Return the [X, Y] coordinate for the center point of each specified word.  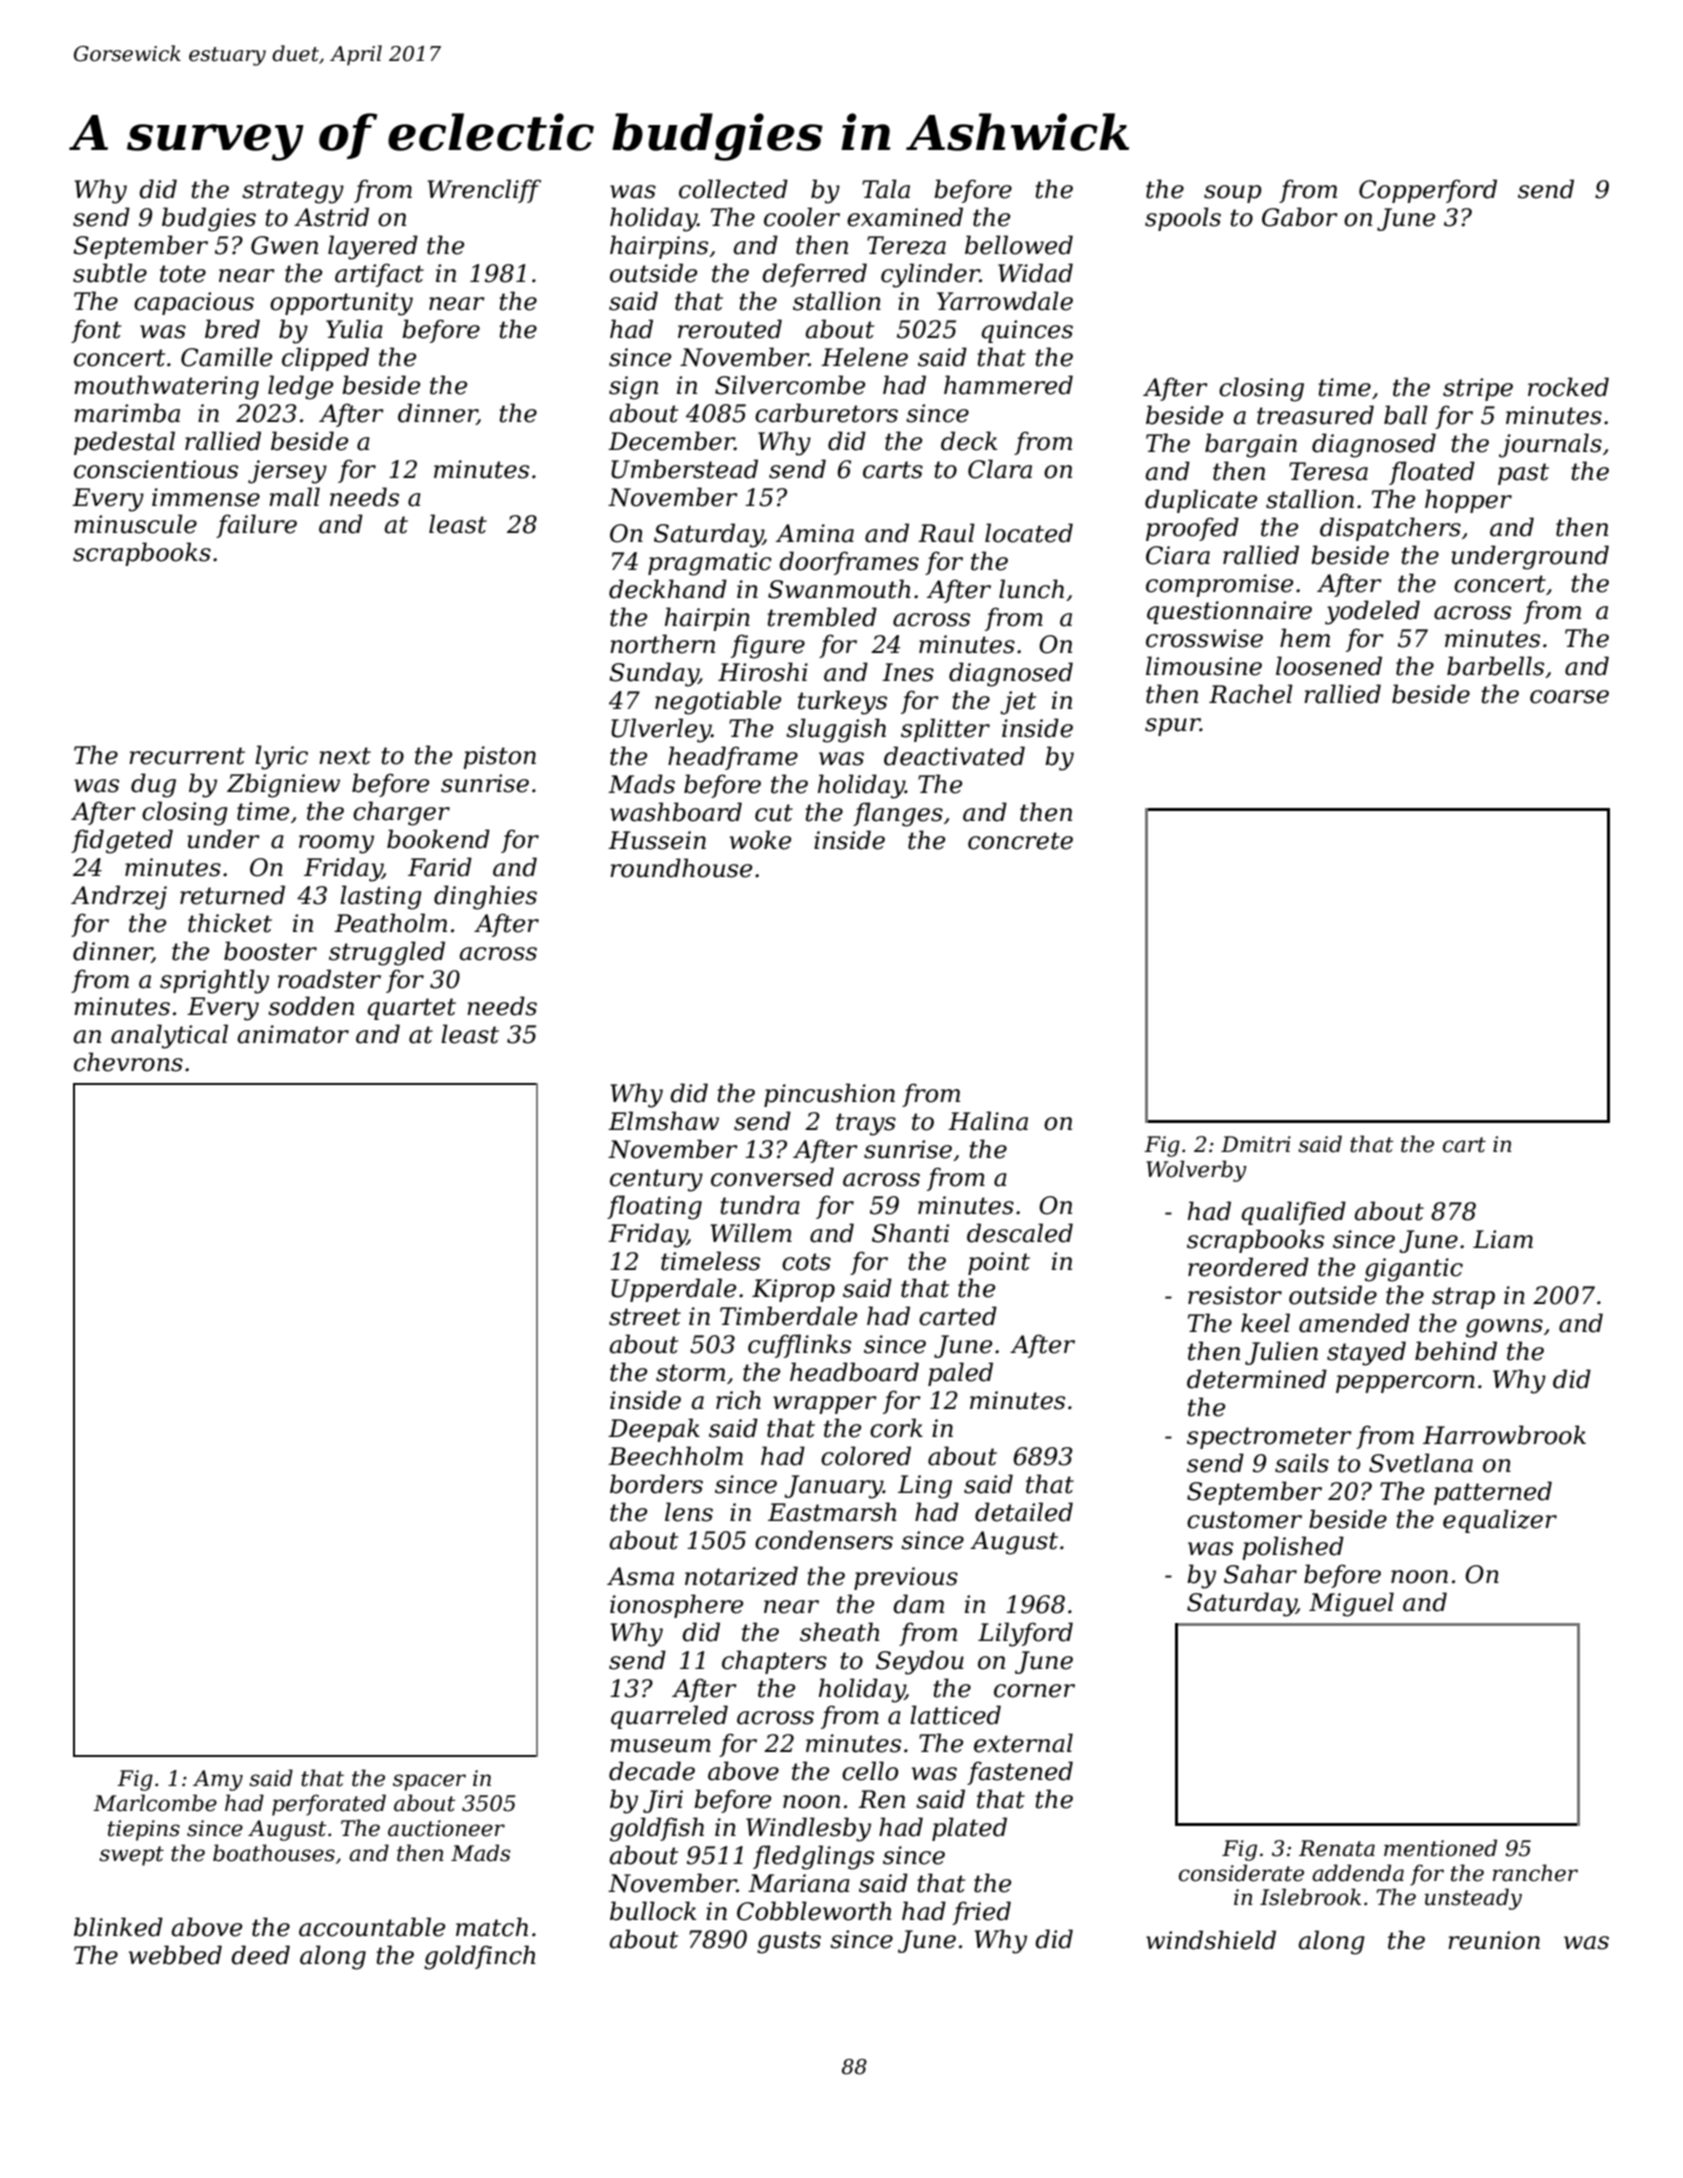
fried [981, 1913]
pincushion [829, 1095]
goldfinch [479, 1957]
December [671, 441]
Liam [1503, 1239]
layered [373, 247]
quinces [1027, 331]
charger [401, 813]
